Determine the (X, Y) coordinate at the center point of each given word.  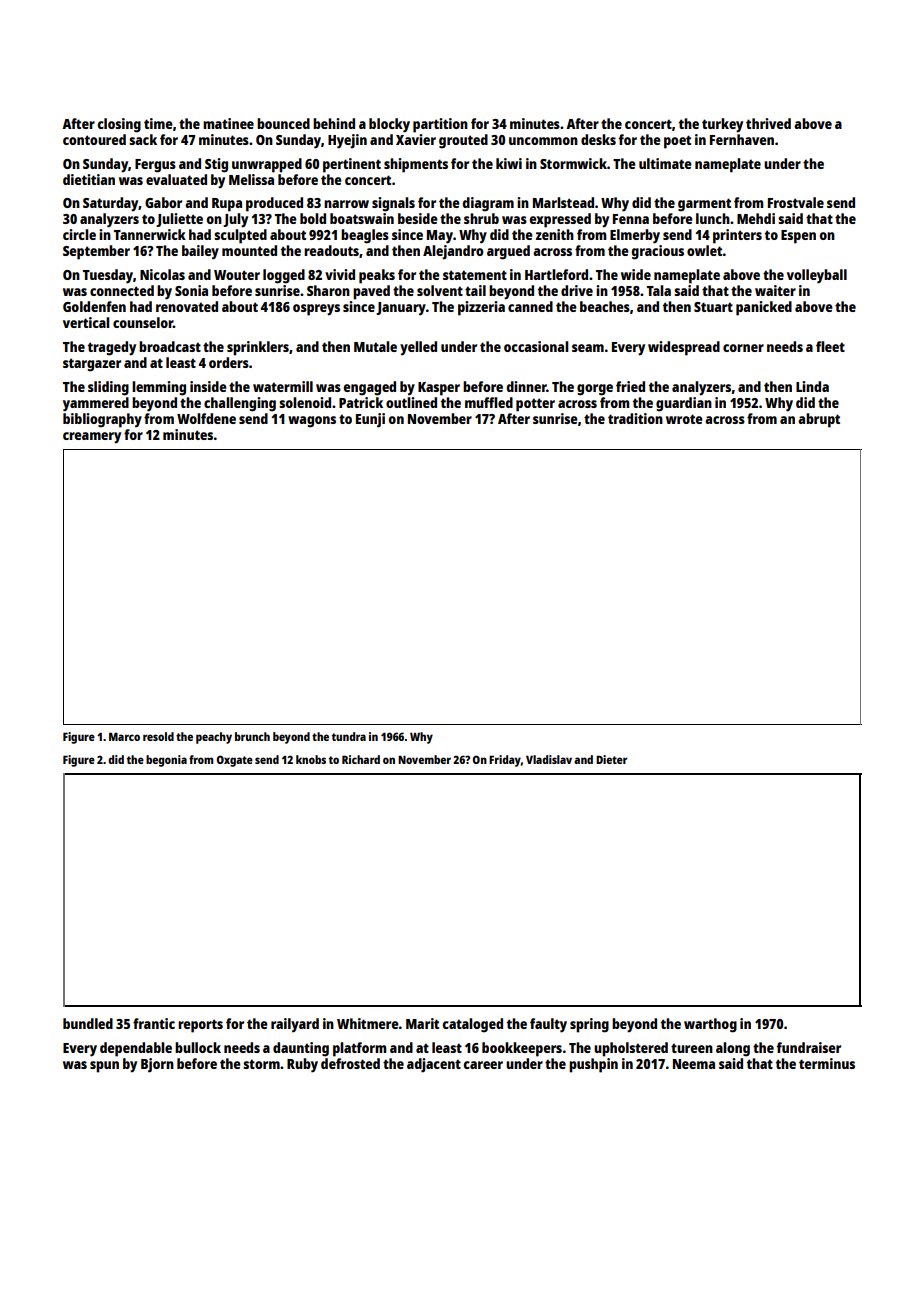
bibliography (102, 420)
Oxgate (235, 761)
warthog (710, 1025)
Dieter (611, 759)
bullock (198, 1047)
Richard (361, 759)
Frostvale (796, 202)
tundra (349, 736)
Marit (422, 1023)
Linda (812, 386)
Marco (124, 736)
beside (418, 218)
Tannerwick (150, 234)
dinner (526, 386)
